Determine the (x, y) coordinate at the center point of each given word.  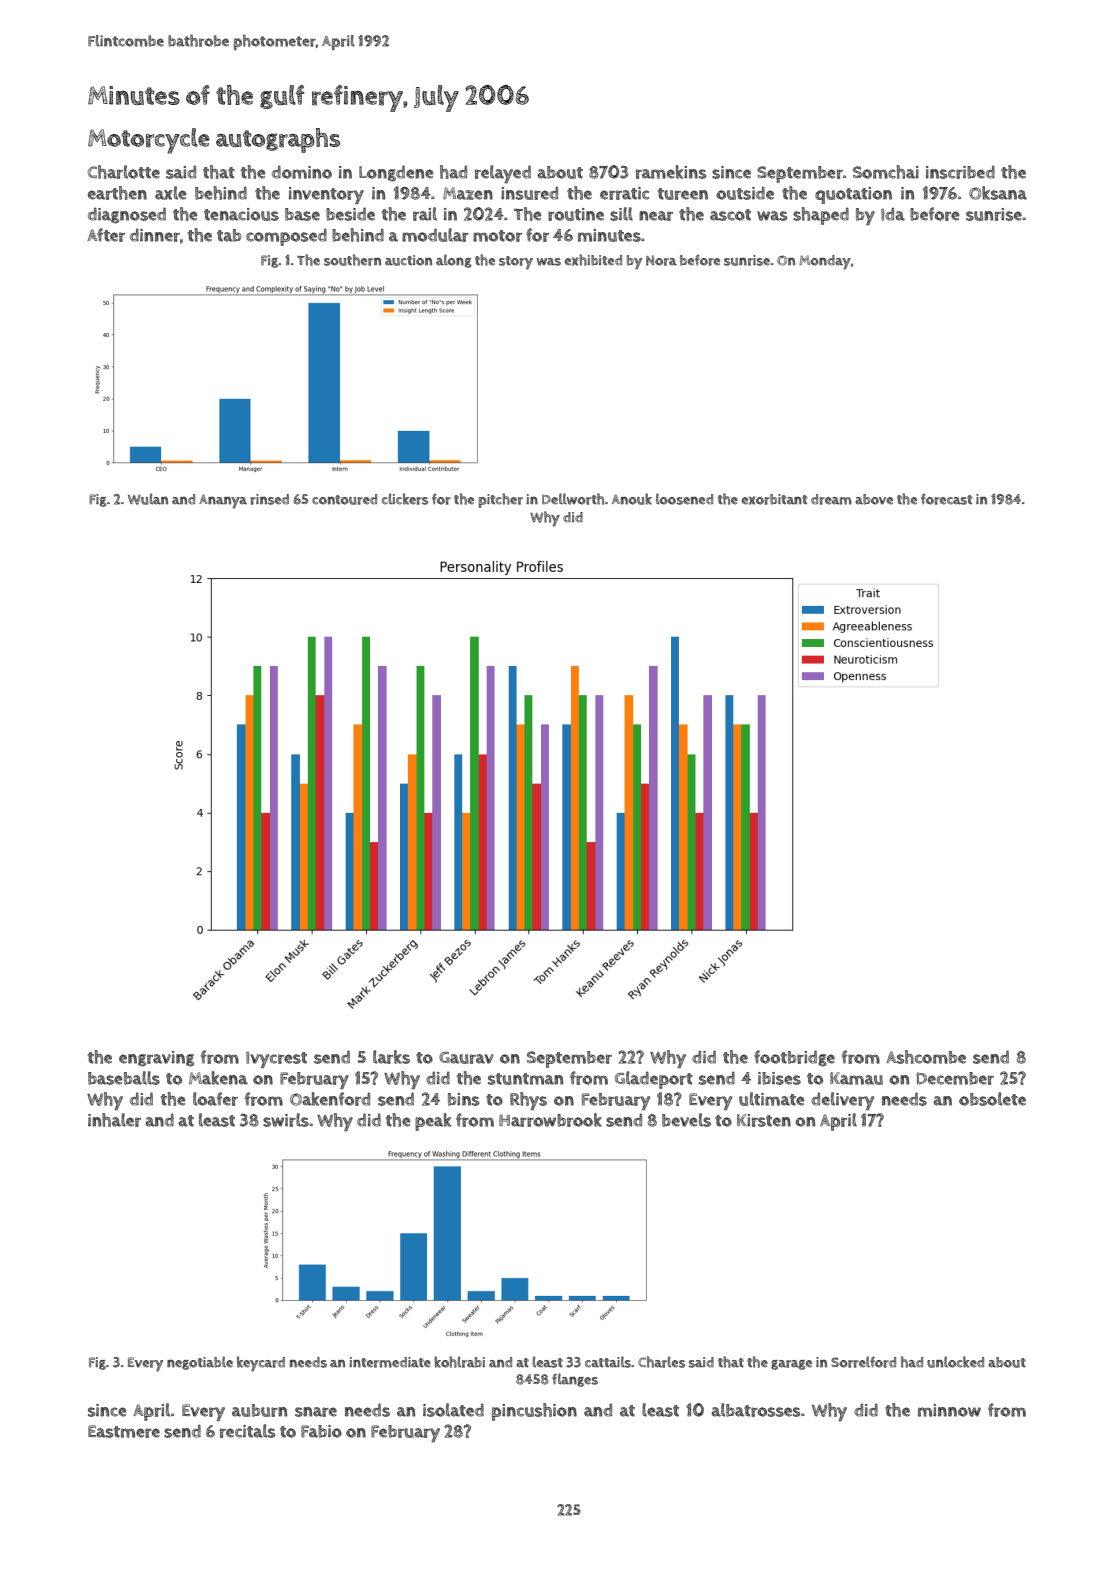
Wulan (148, 499)
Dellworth (573, 499)
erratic (624, 193)
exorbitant (774, 499)
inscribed (960, 172)
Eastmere (124, 1431)
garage (791, 1365)
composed (286, 237)
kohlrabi (459, 1362)
